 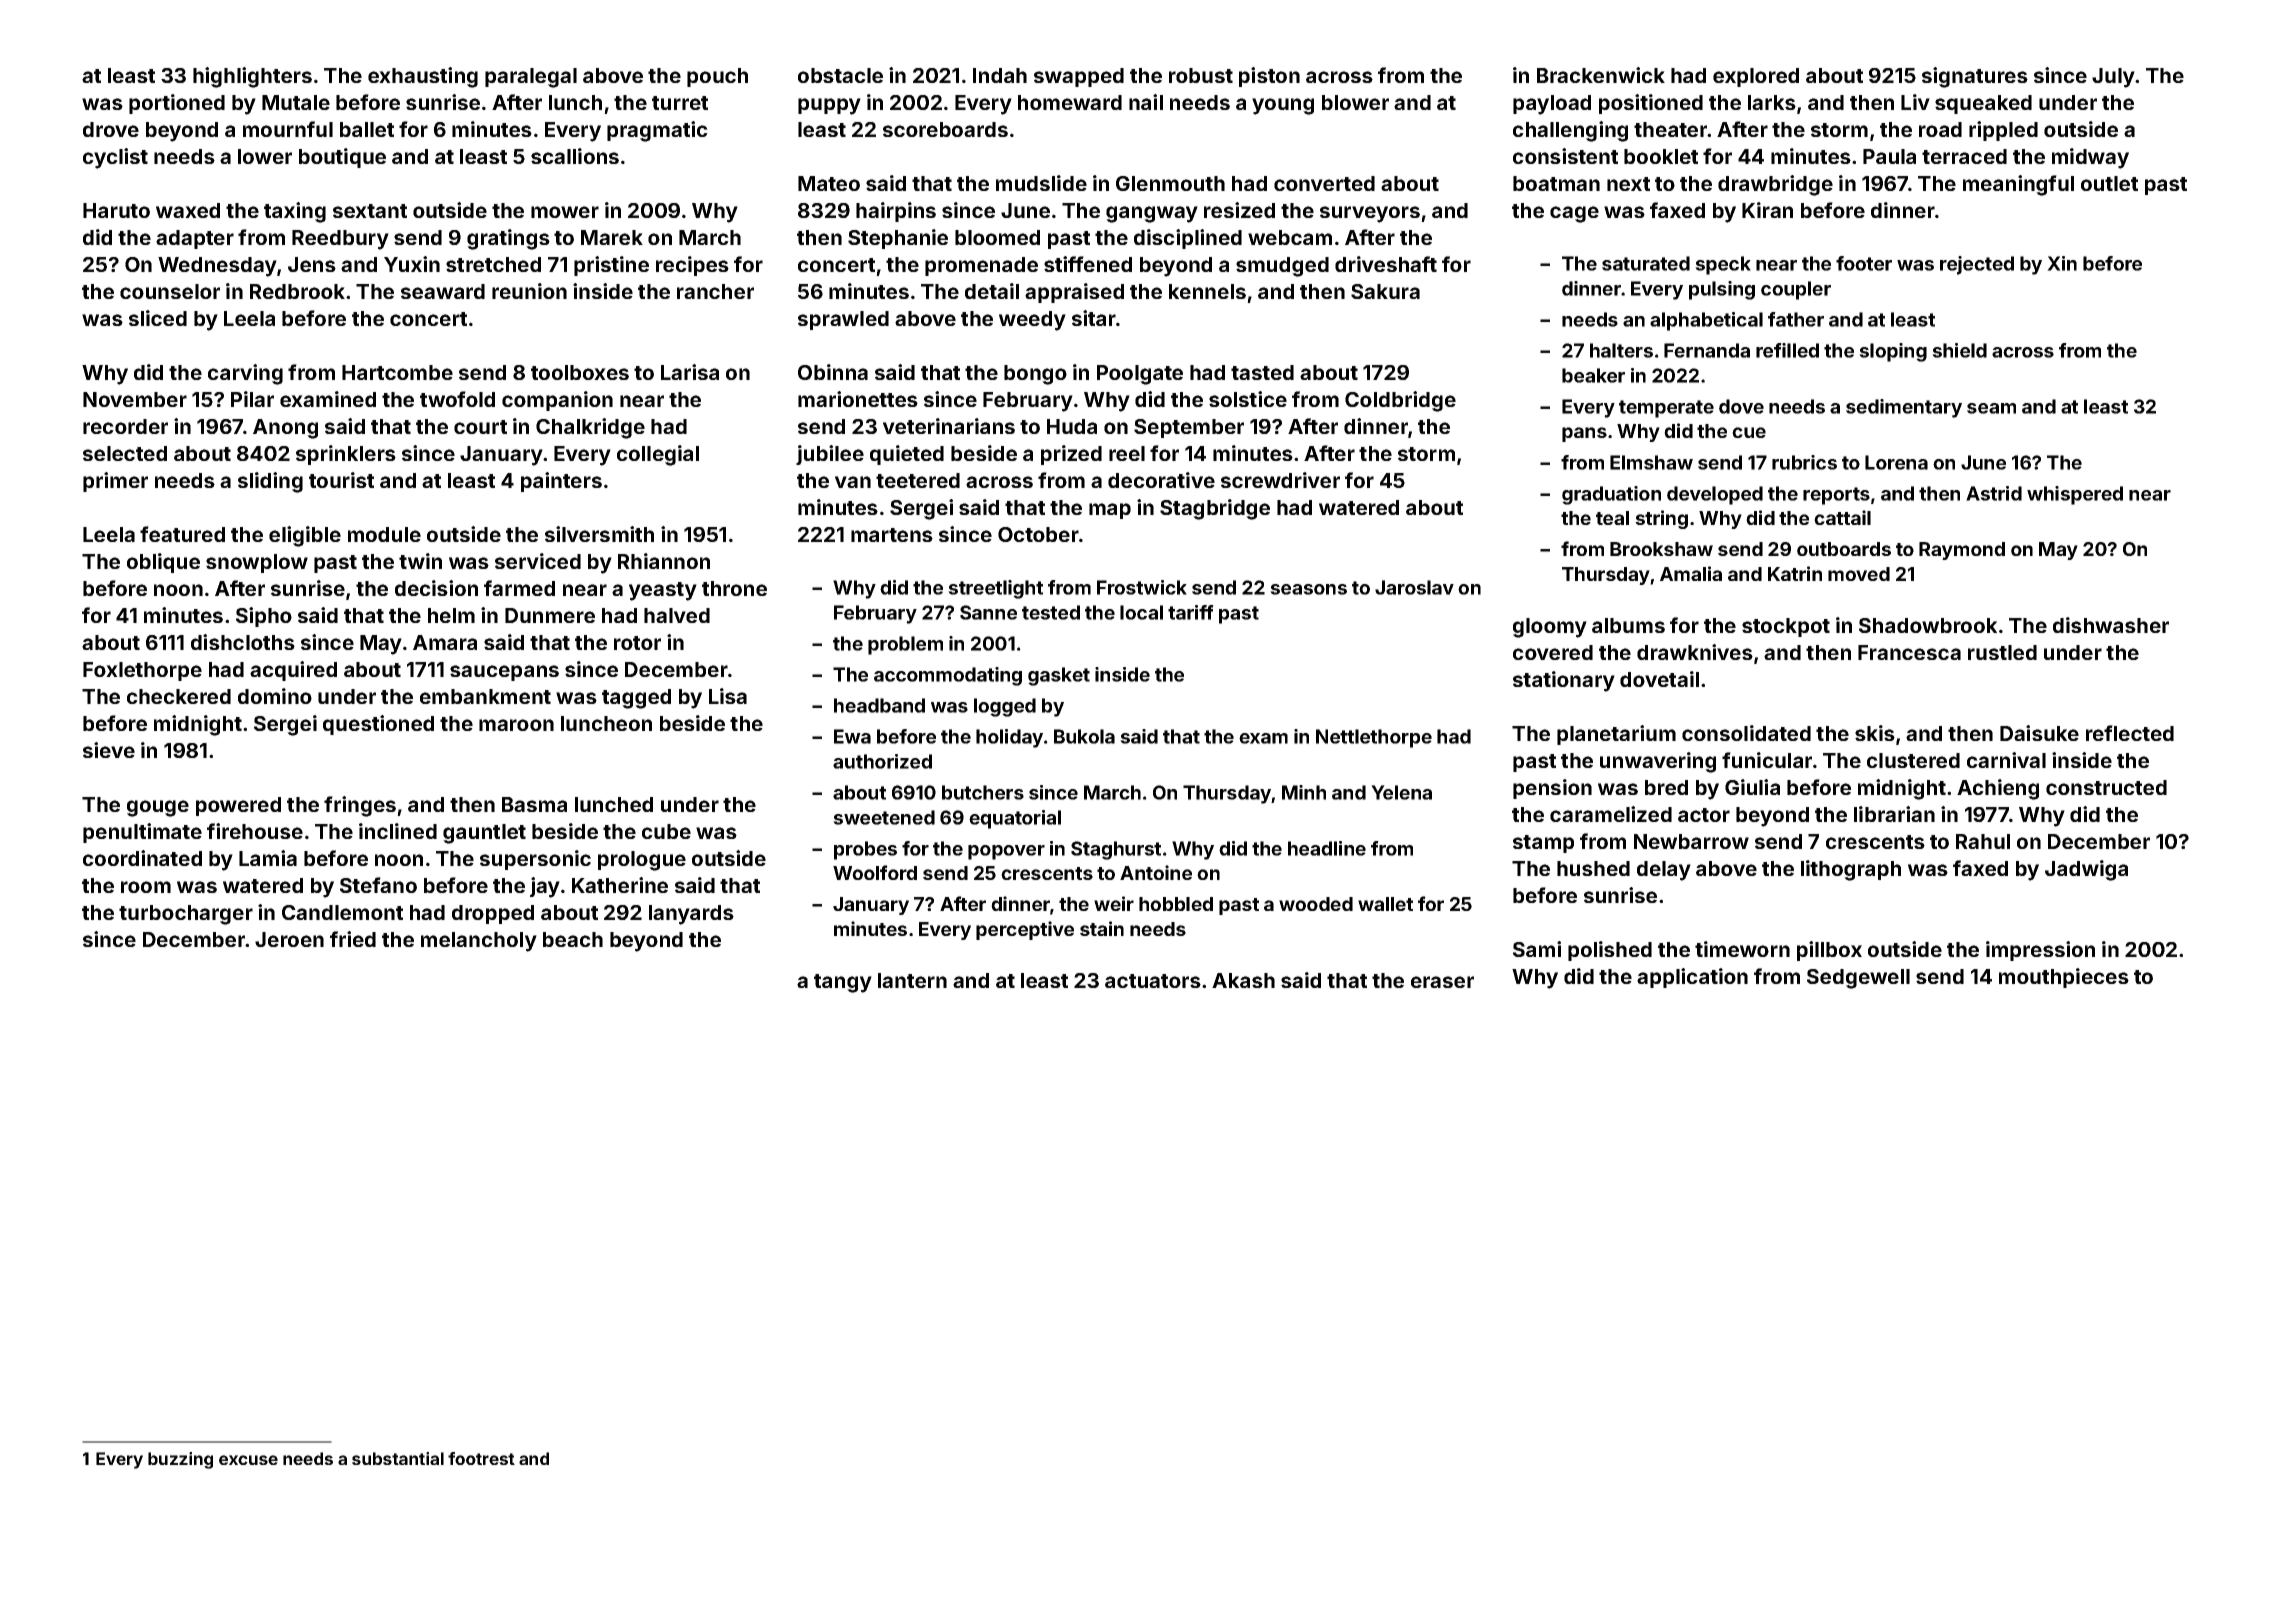 What do you see at coordinates (180, 1460) in the screenshot?
I see `buzzing` at bounding box center [180, 1460].
